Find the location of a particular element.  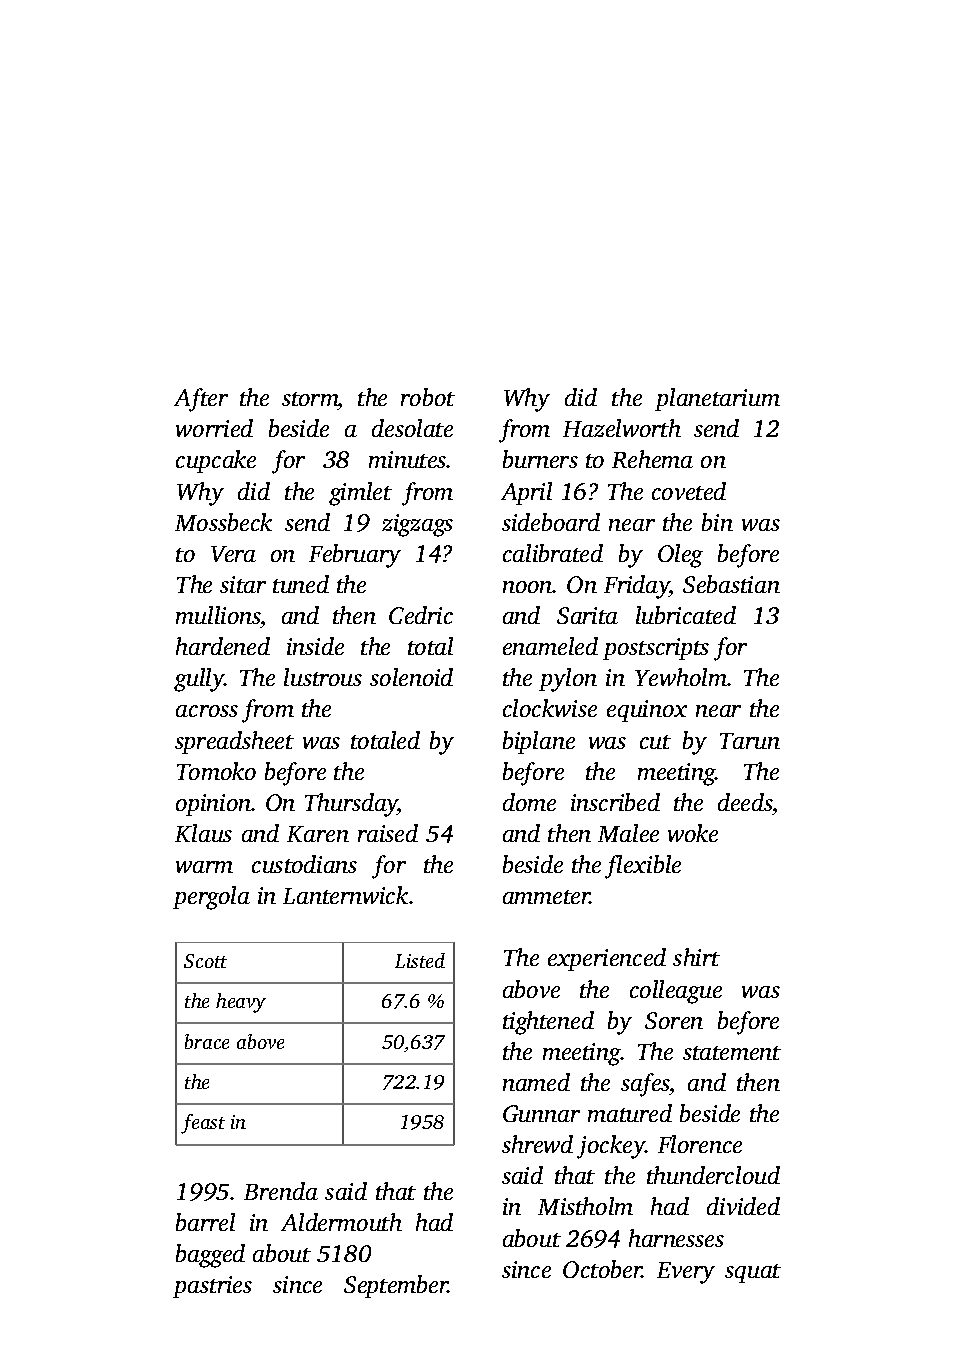

Hazelworth is located at coordinates (622, 428).
